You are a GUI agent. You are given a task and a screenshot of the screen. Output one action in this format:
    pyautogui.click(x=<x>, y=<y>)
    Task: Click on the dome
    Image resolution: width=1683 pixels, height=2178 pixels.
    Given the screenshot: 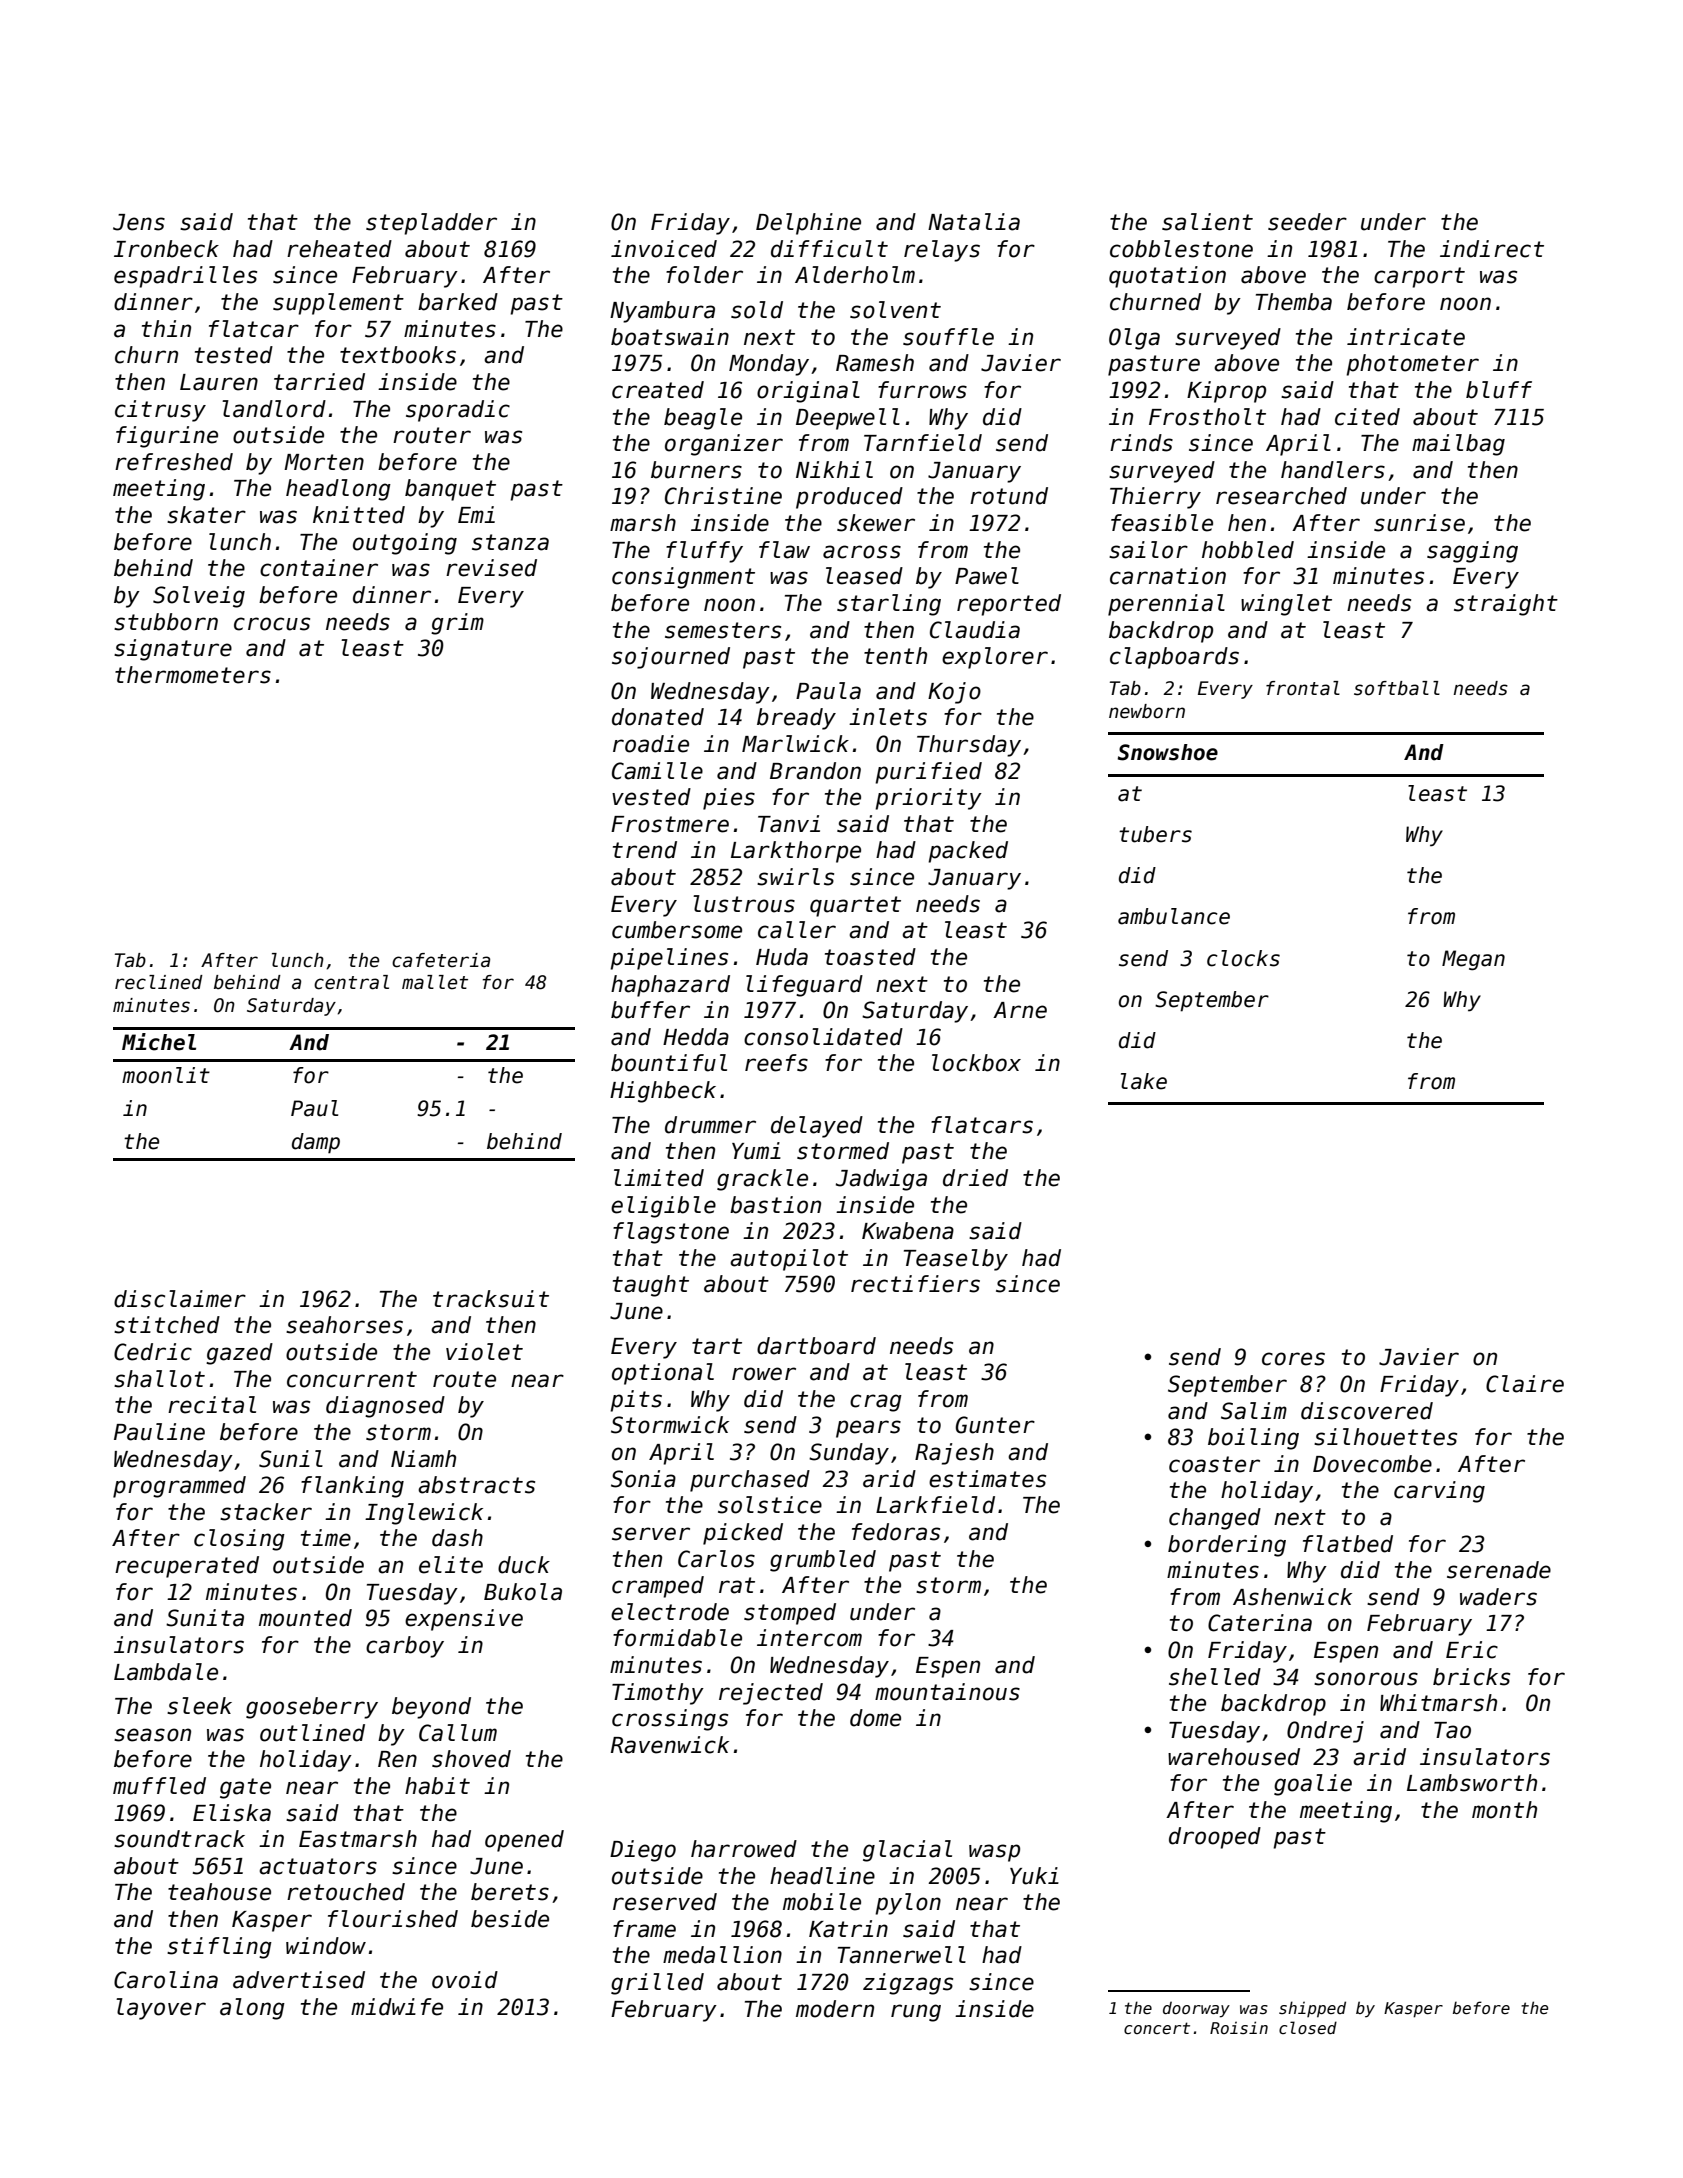 What is the action you would take?
    pyautogui.click(x=875, y=1718)
